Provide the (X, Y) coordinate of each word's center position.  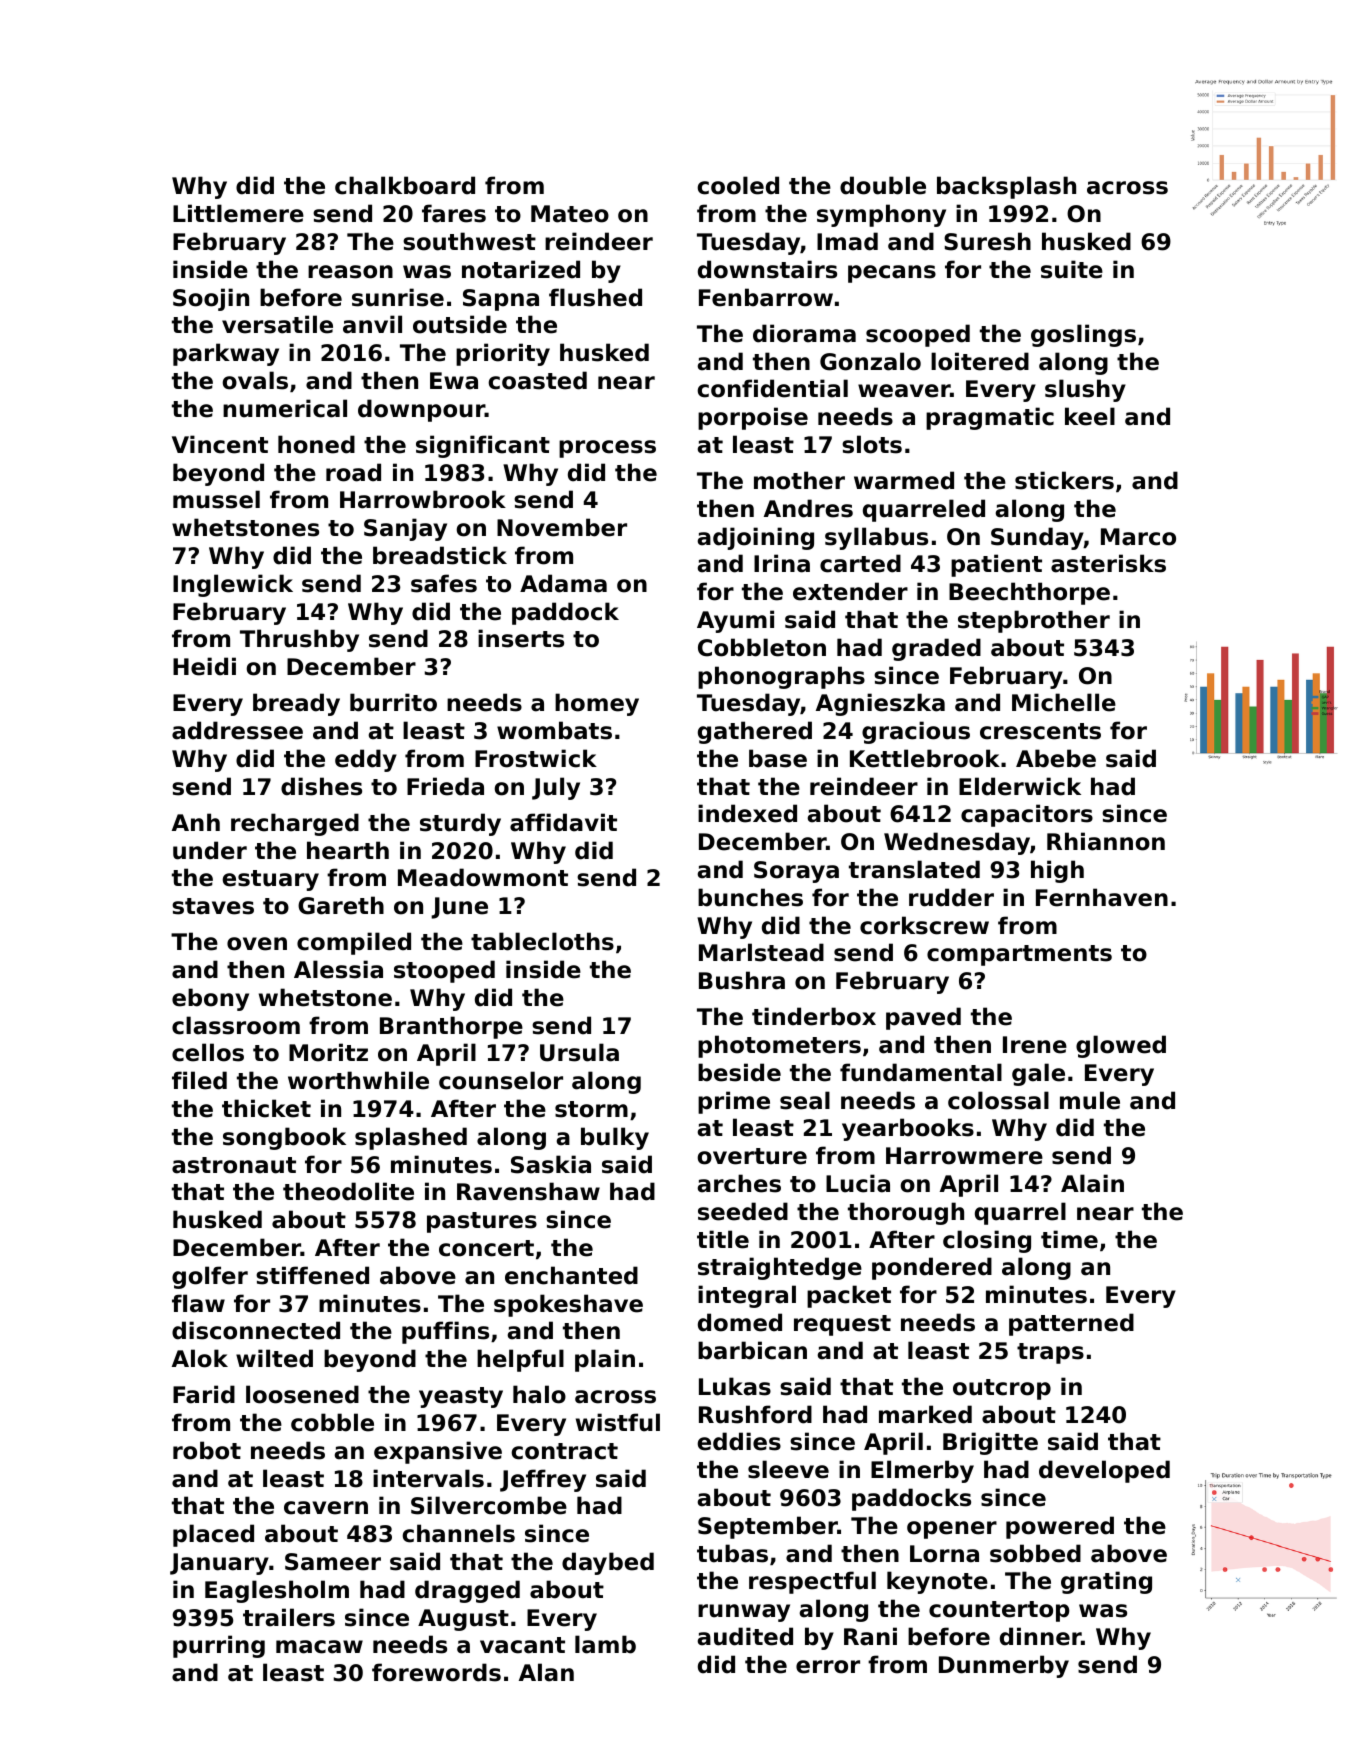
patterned (1071, 1324)
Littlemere (238, 213)
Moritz (328, 1052)
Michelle (1064, 702)
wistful (618, 1422)
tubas (732, 1553)
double (883, 185)
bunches (750, 897)
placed (213, 1535)
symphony (881, 215)
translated (914, 869)
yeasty (461, 1397)
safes (444, 583)
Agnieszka (880, 704)
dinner (1040, 1636)
